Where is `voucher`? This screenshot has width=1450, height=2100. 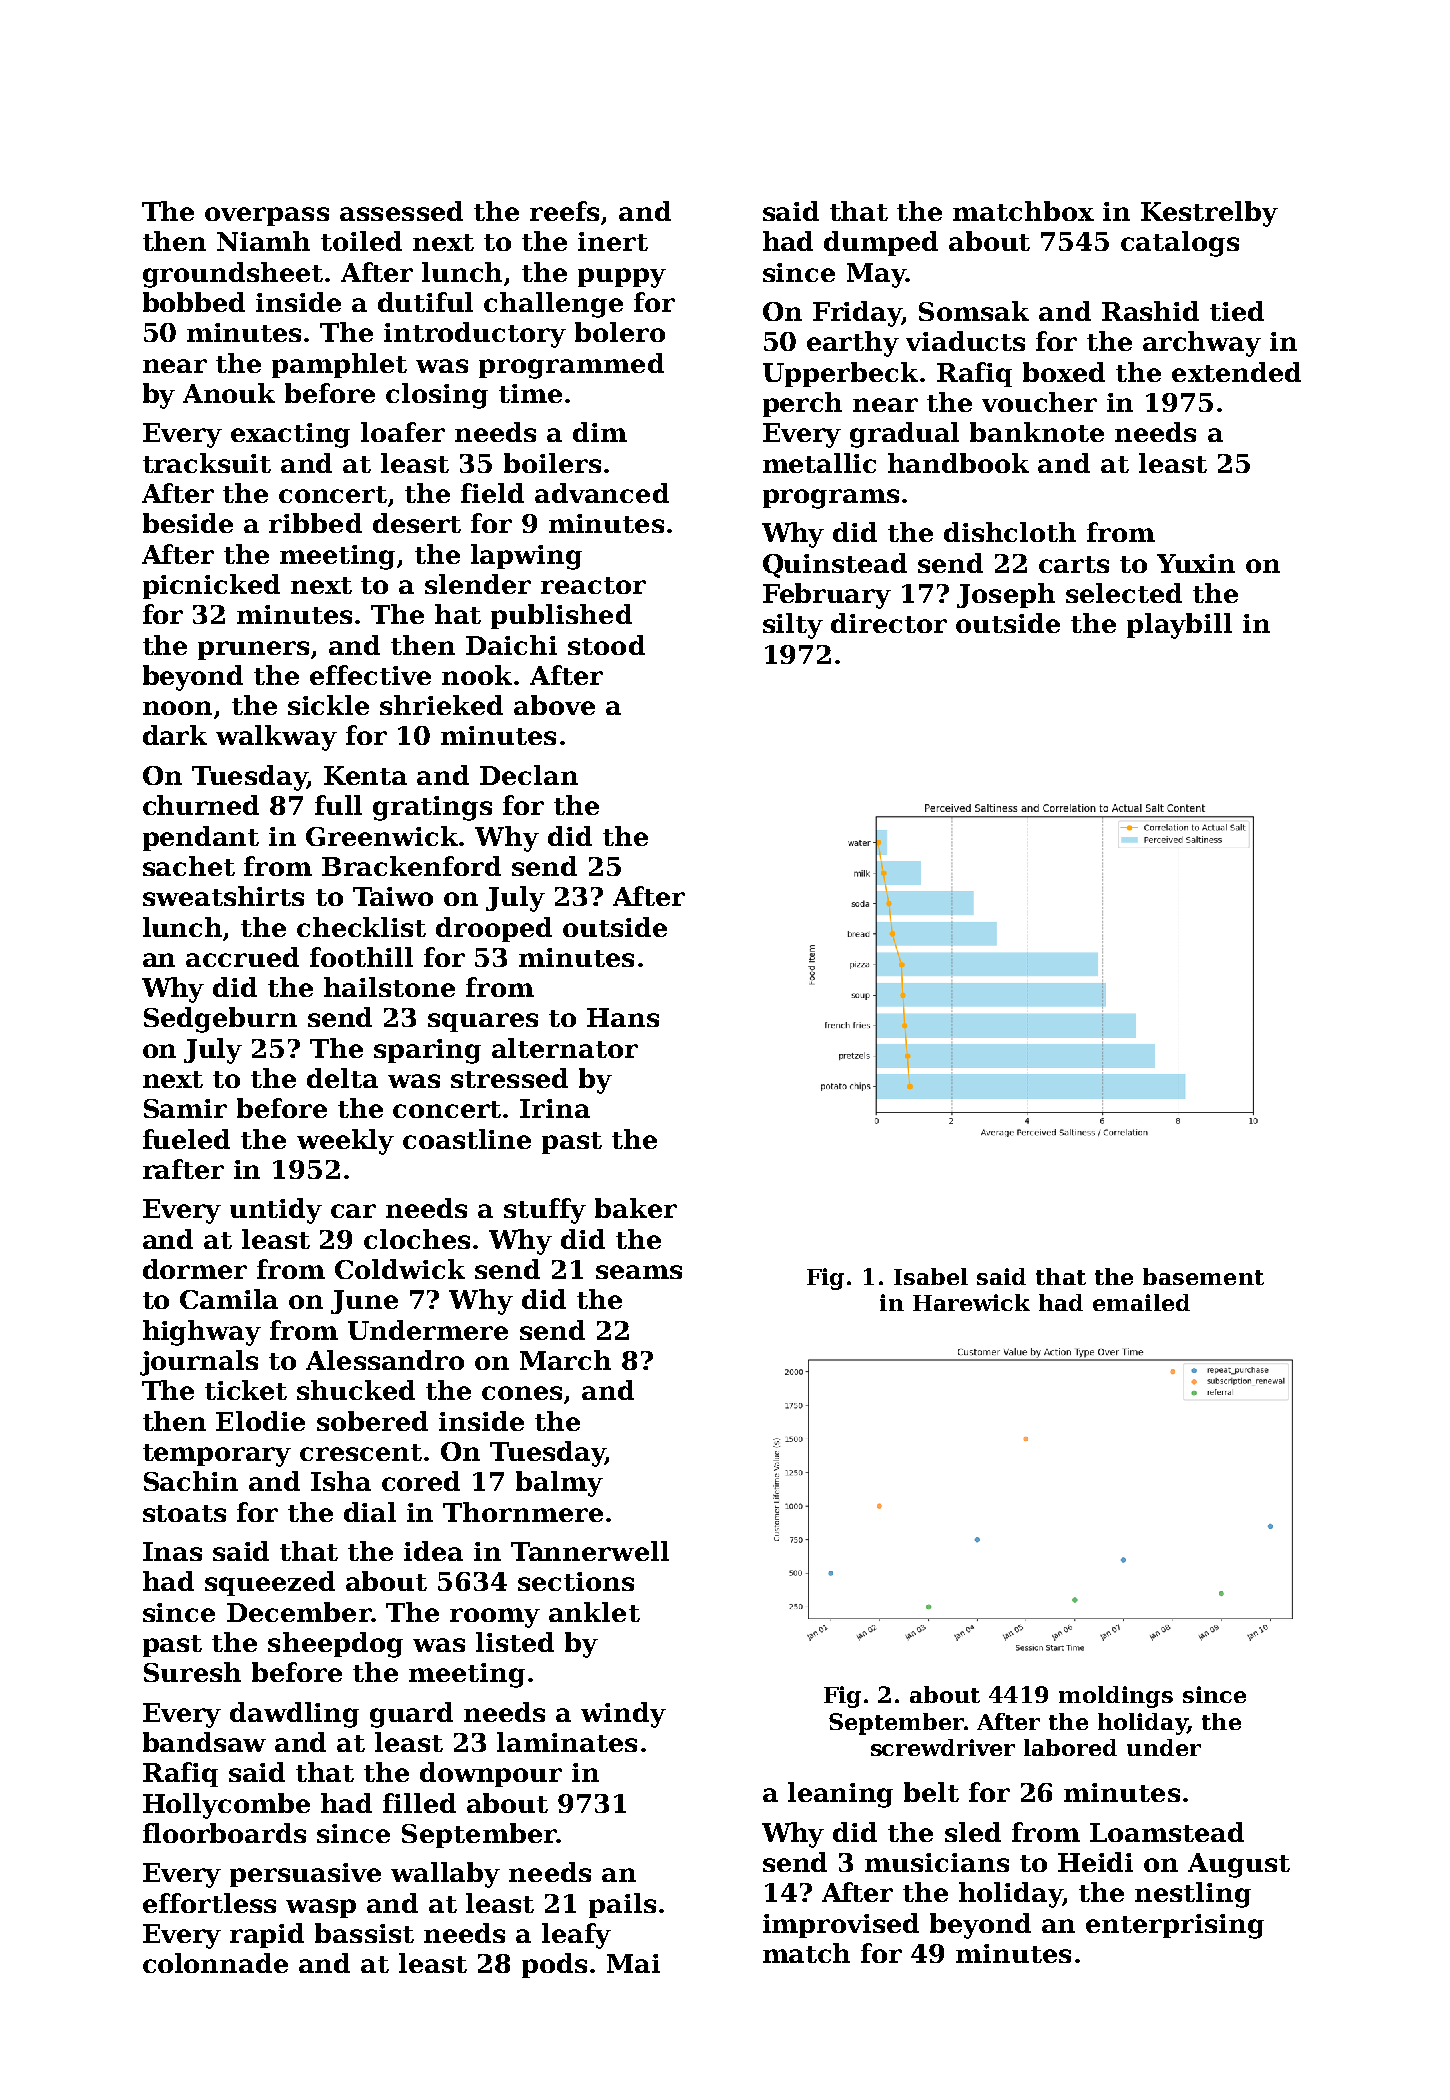
voucher is located at coordinates (1039, 402).
